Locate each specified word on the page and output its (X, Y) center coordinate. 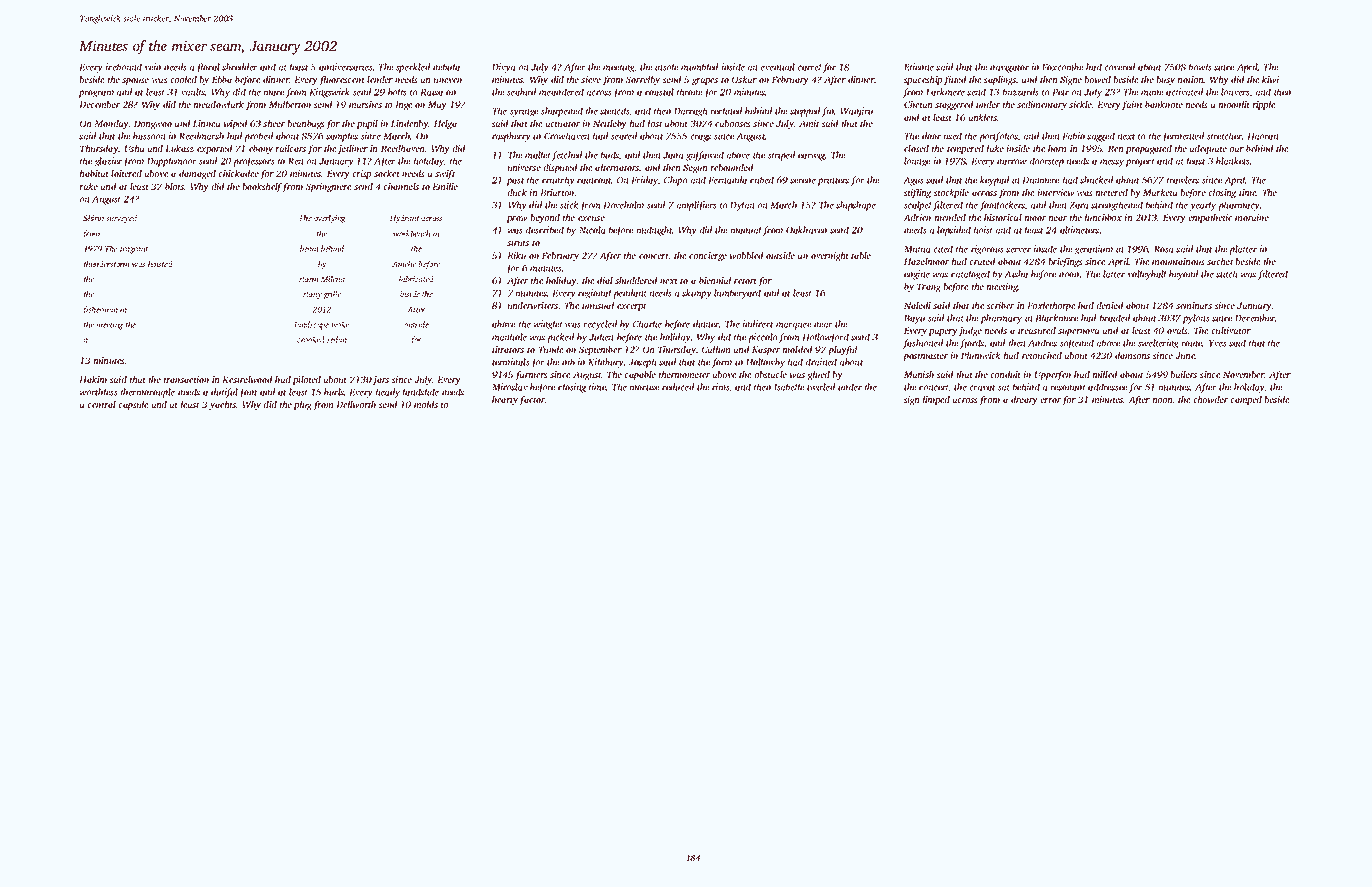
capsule (133, 405)
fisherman (100, 310)
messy (1112, 163)
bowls (1200, 67)
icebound (124, 67)
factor (532, 400)
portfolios (998, 137)
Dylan (742, 206)
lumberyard (737, 294)
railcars (290, 148)
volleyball (1147, 275)
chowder (1211, 399)
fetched (567, 156)
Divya (503, 68)
